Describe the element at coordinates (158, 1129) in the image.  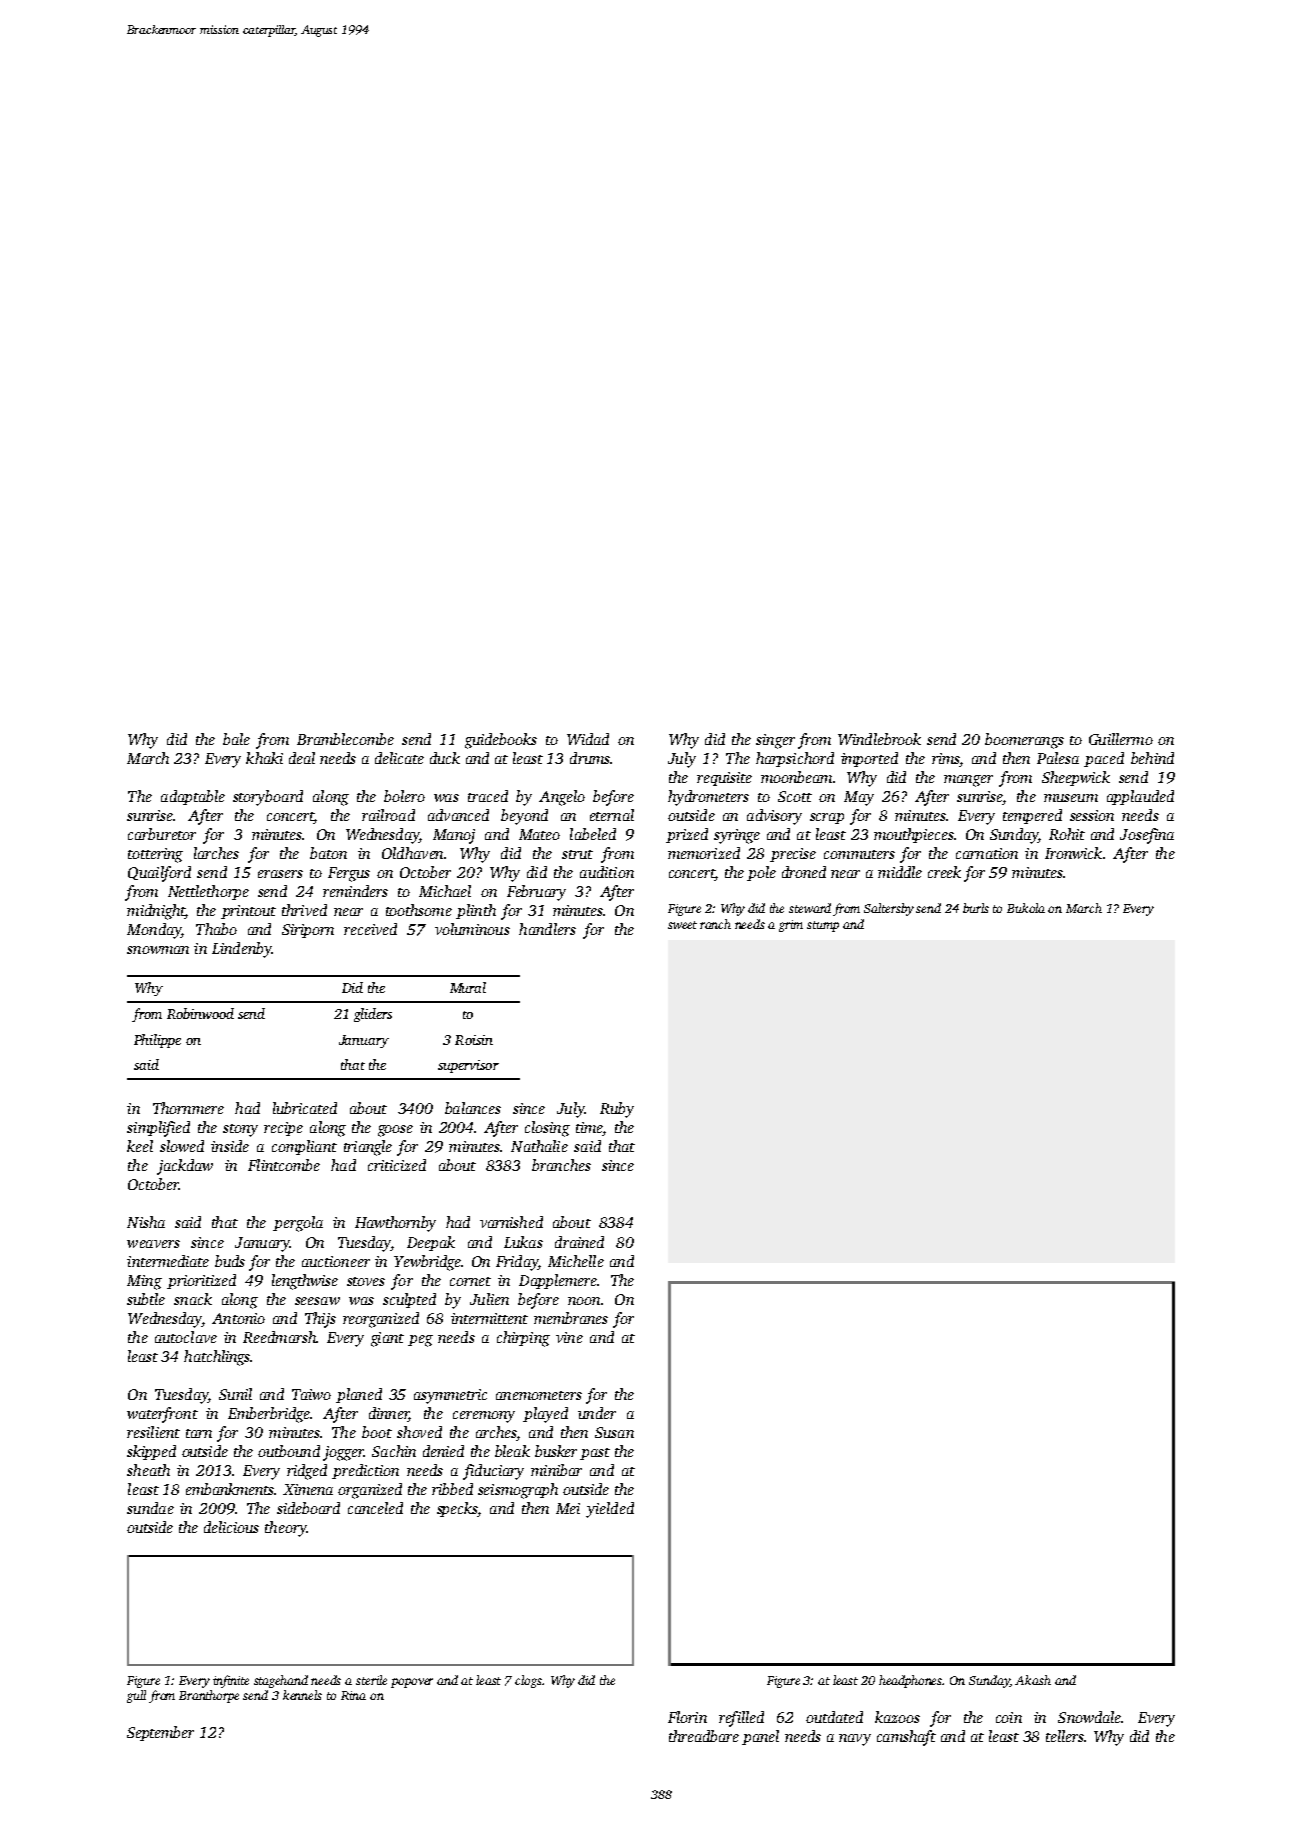
I see `simplified` at that location.
